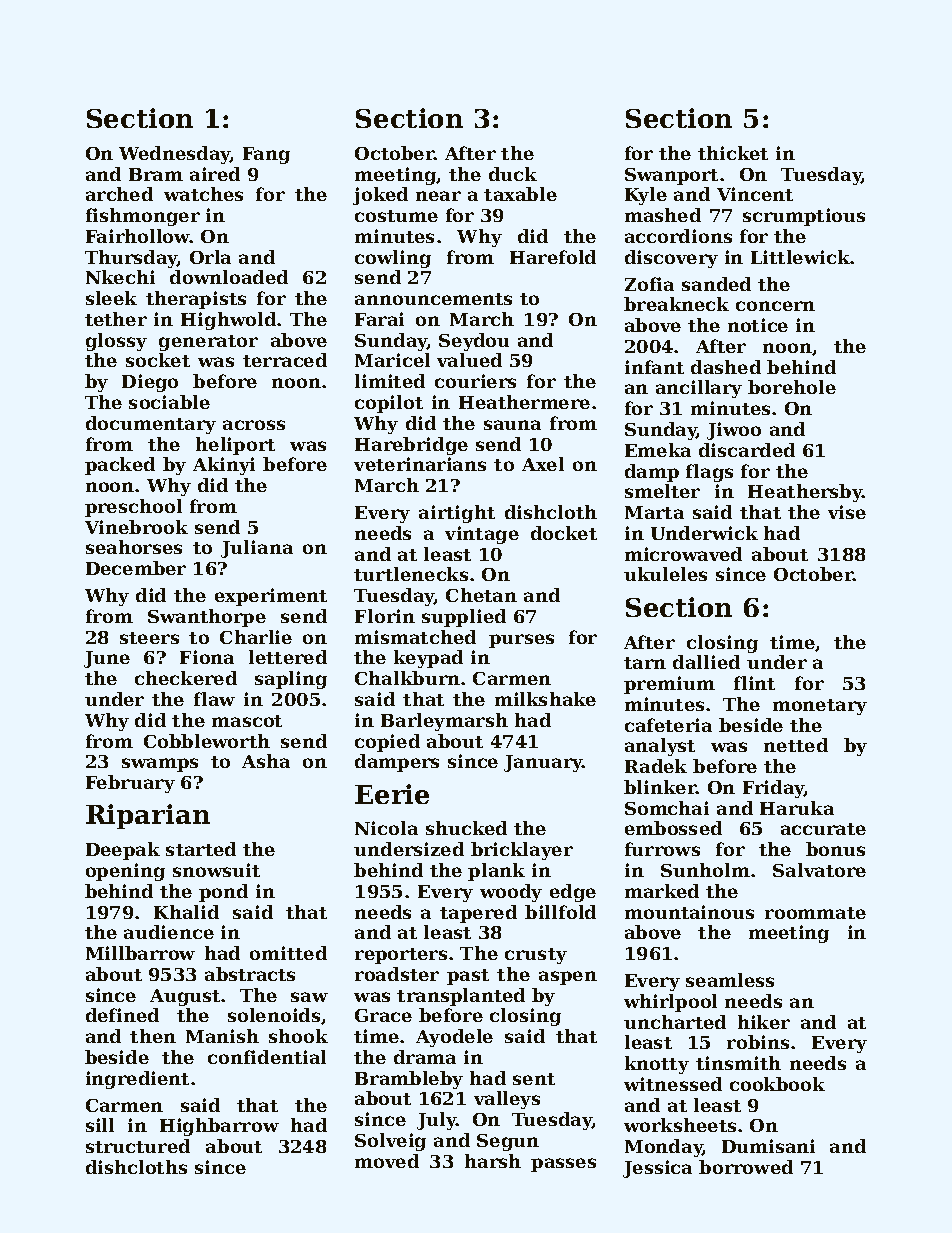  Describe the element at coordinates (469, 360) in the document. I see `valued` at that location.
